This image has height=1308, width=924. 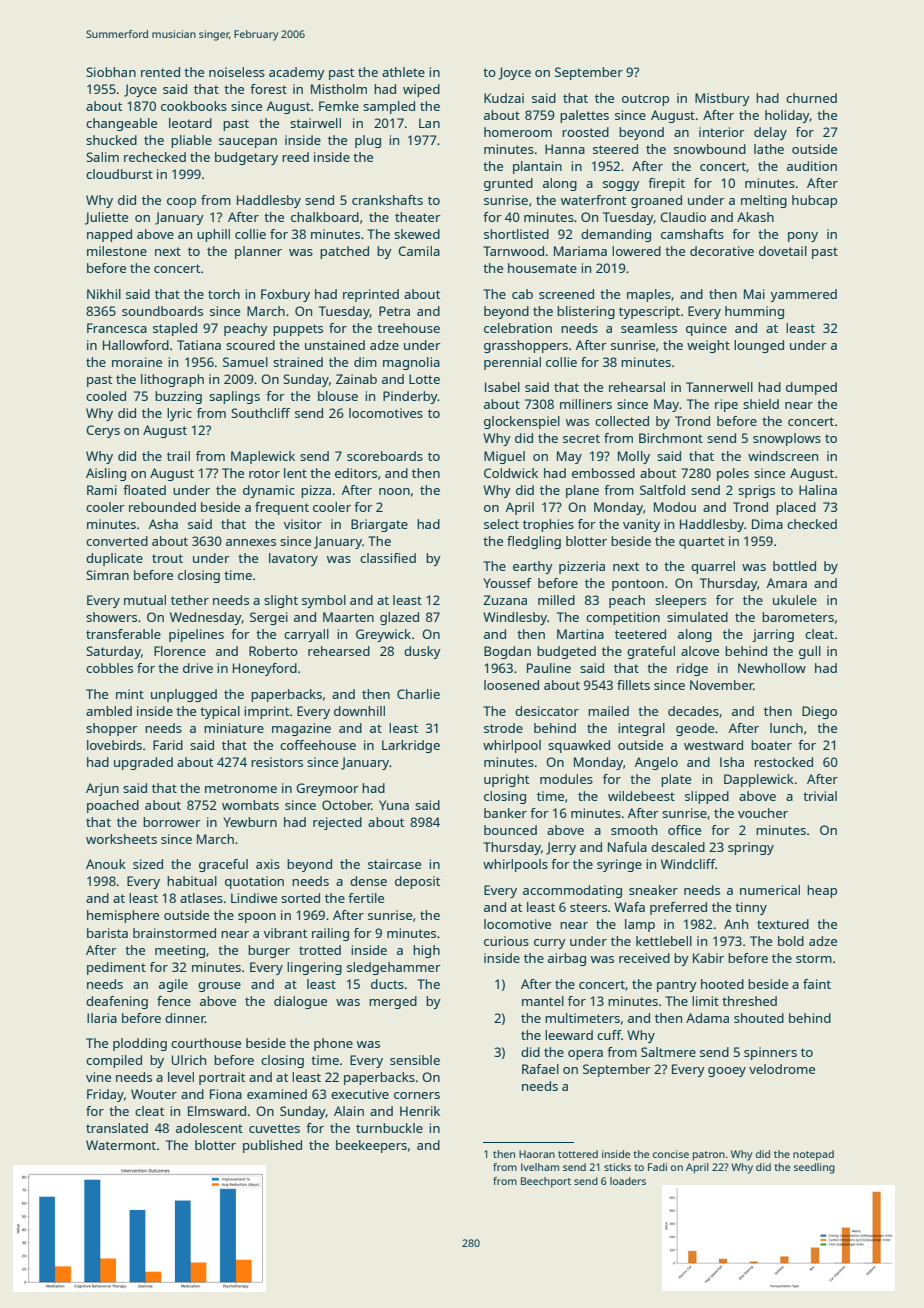 I want to click on Juliette, so click(x=106, y=218).
